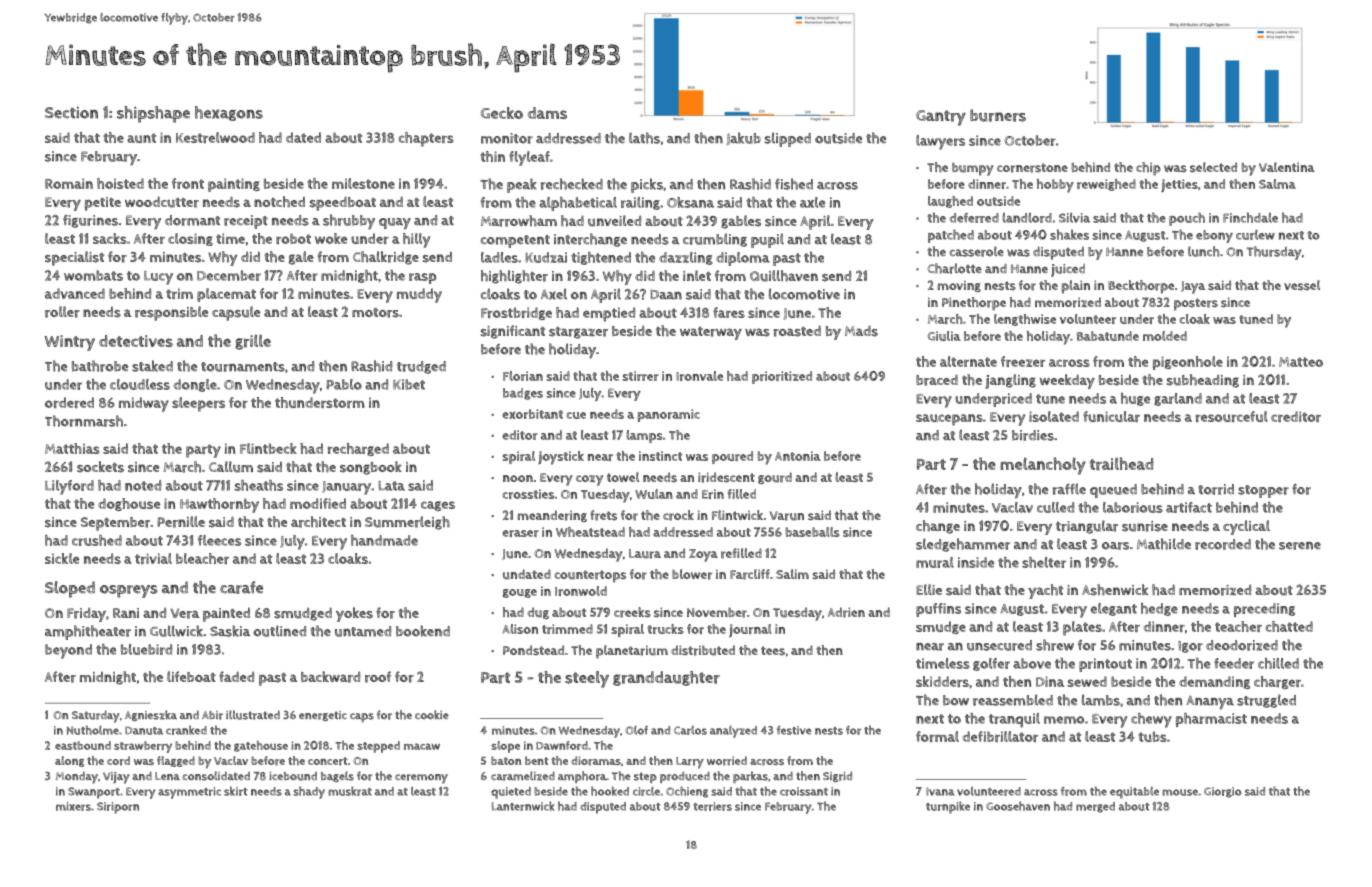 The width and height of the screenshot is (1372, 887). I want to click on charger, so click(1277, 682).
